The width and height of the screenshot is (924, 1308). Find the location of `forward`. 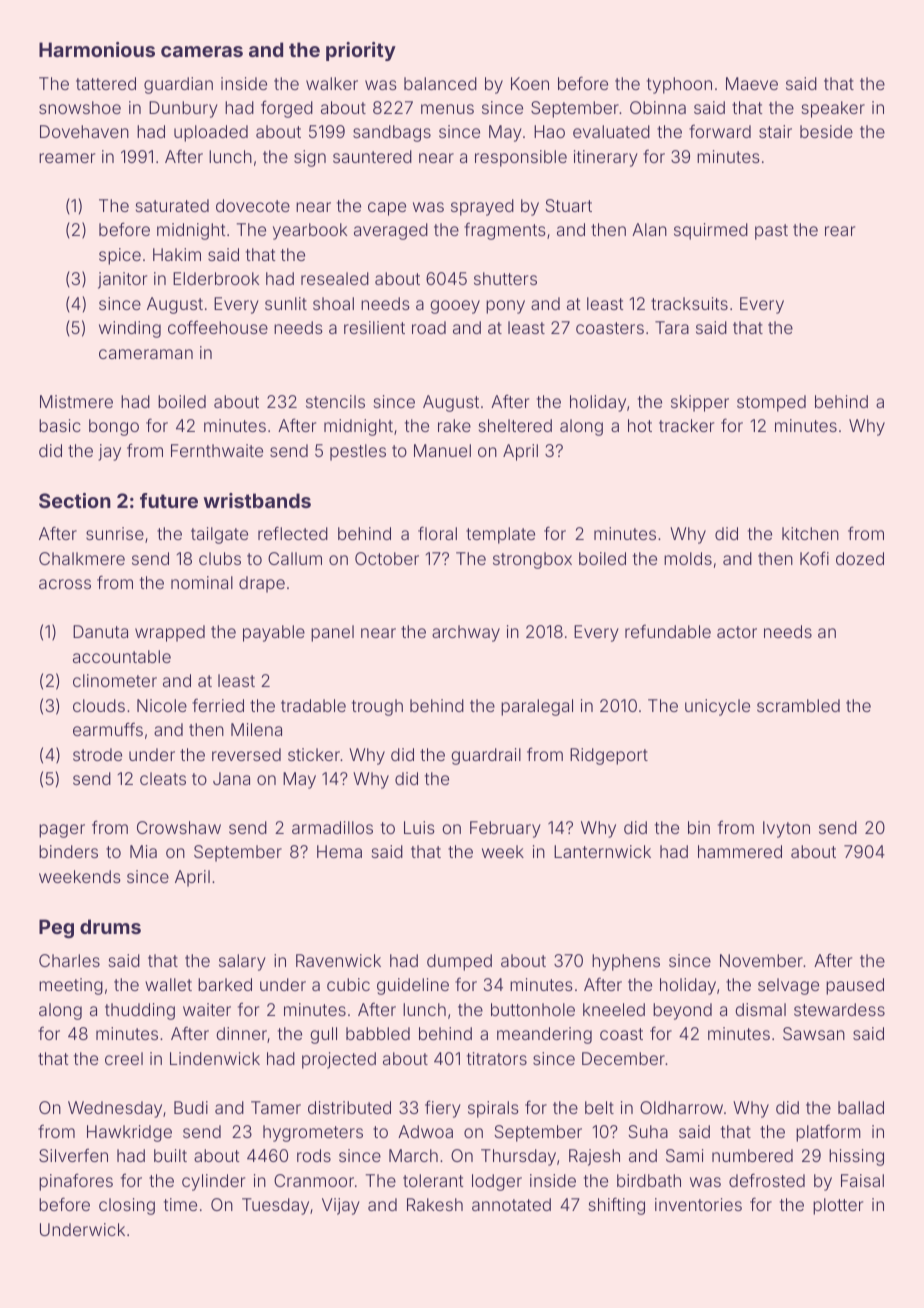

forward is located at coordinates (720, 131).
